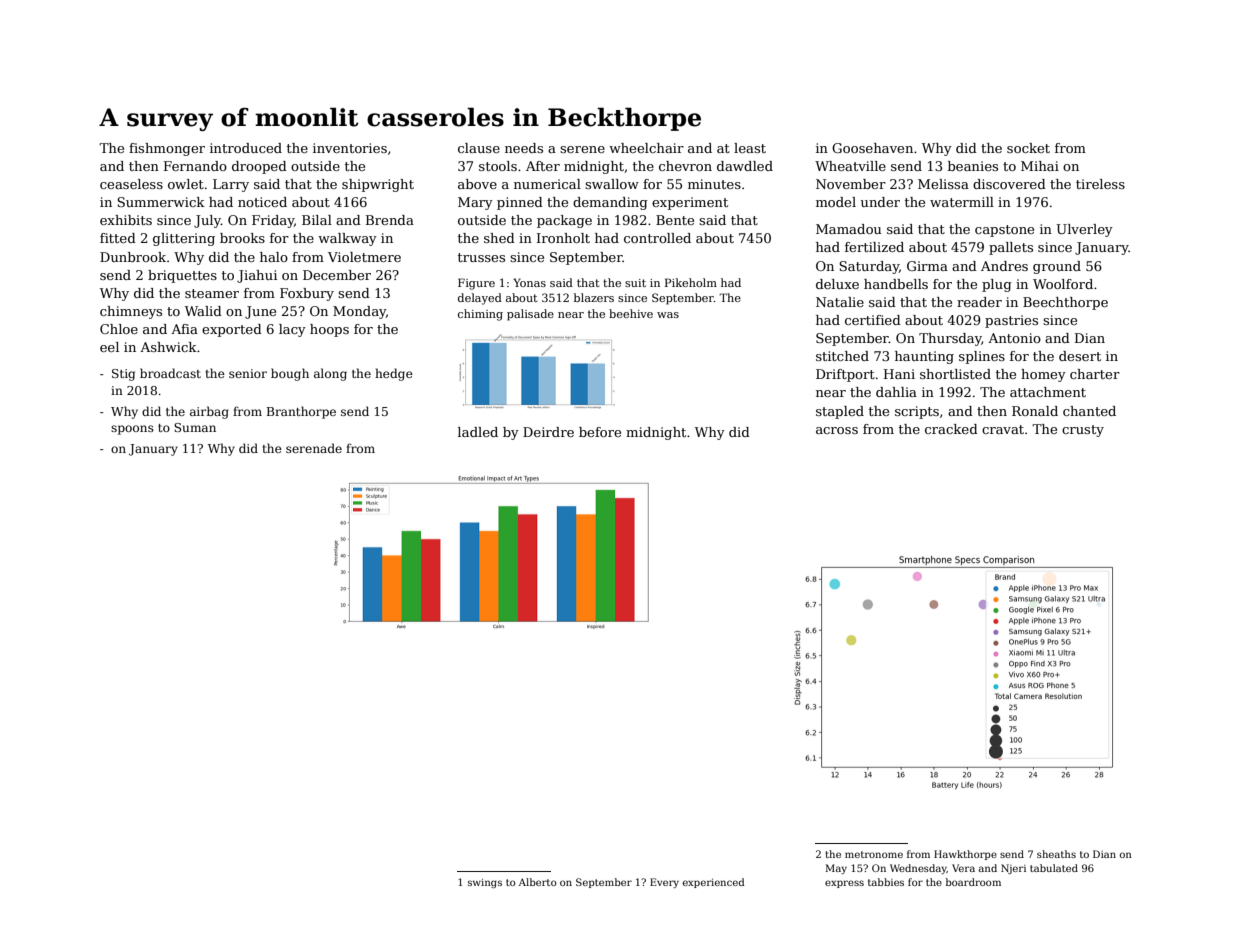  Describe the element at coordinates (167, 149) in the document. I see `fishmonger` at that location.
